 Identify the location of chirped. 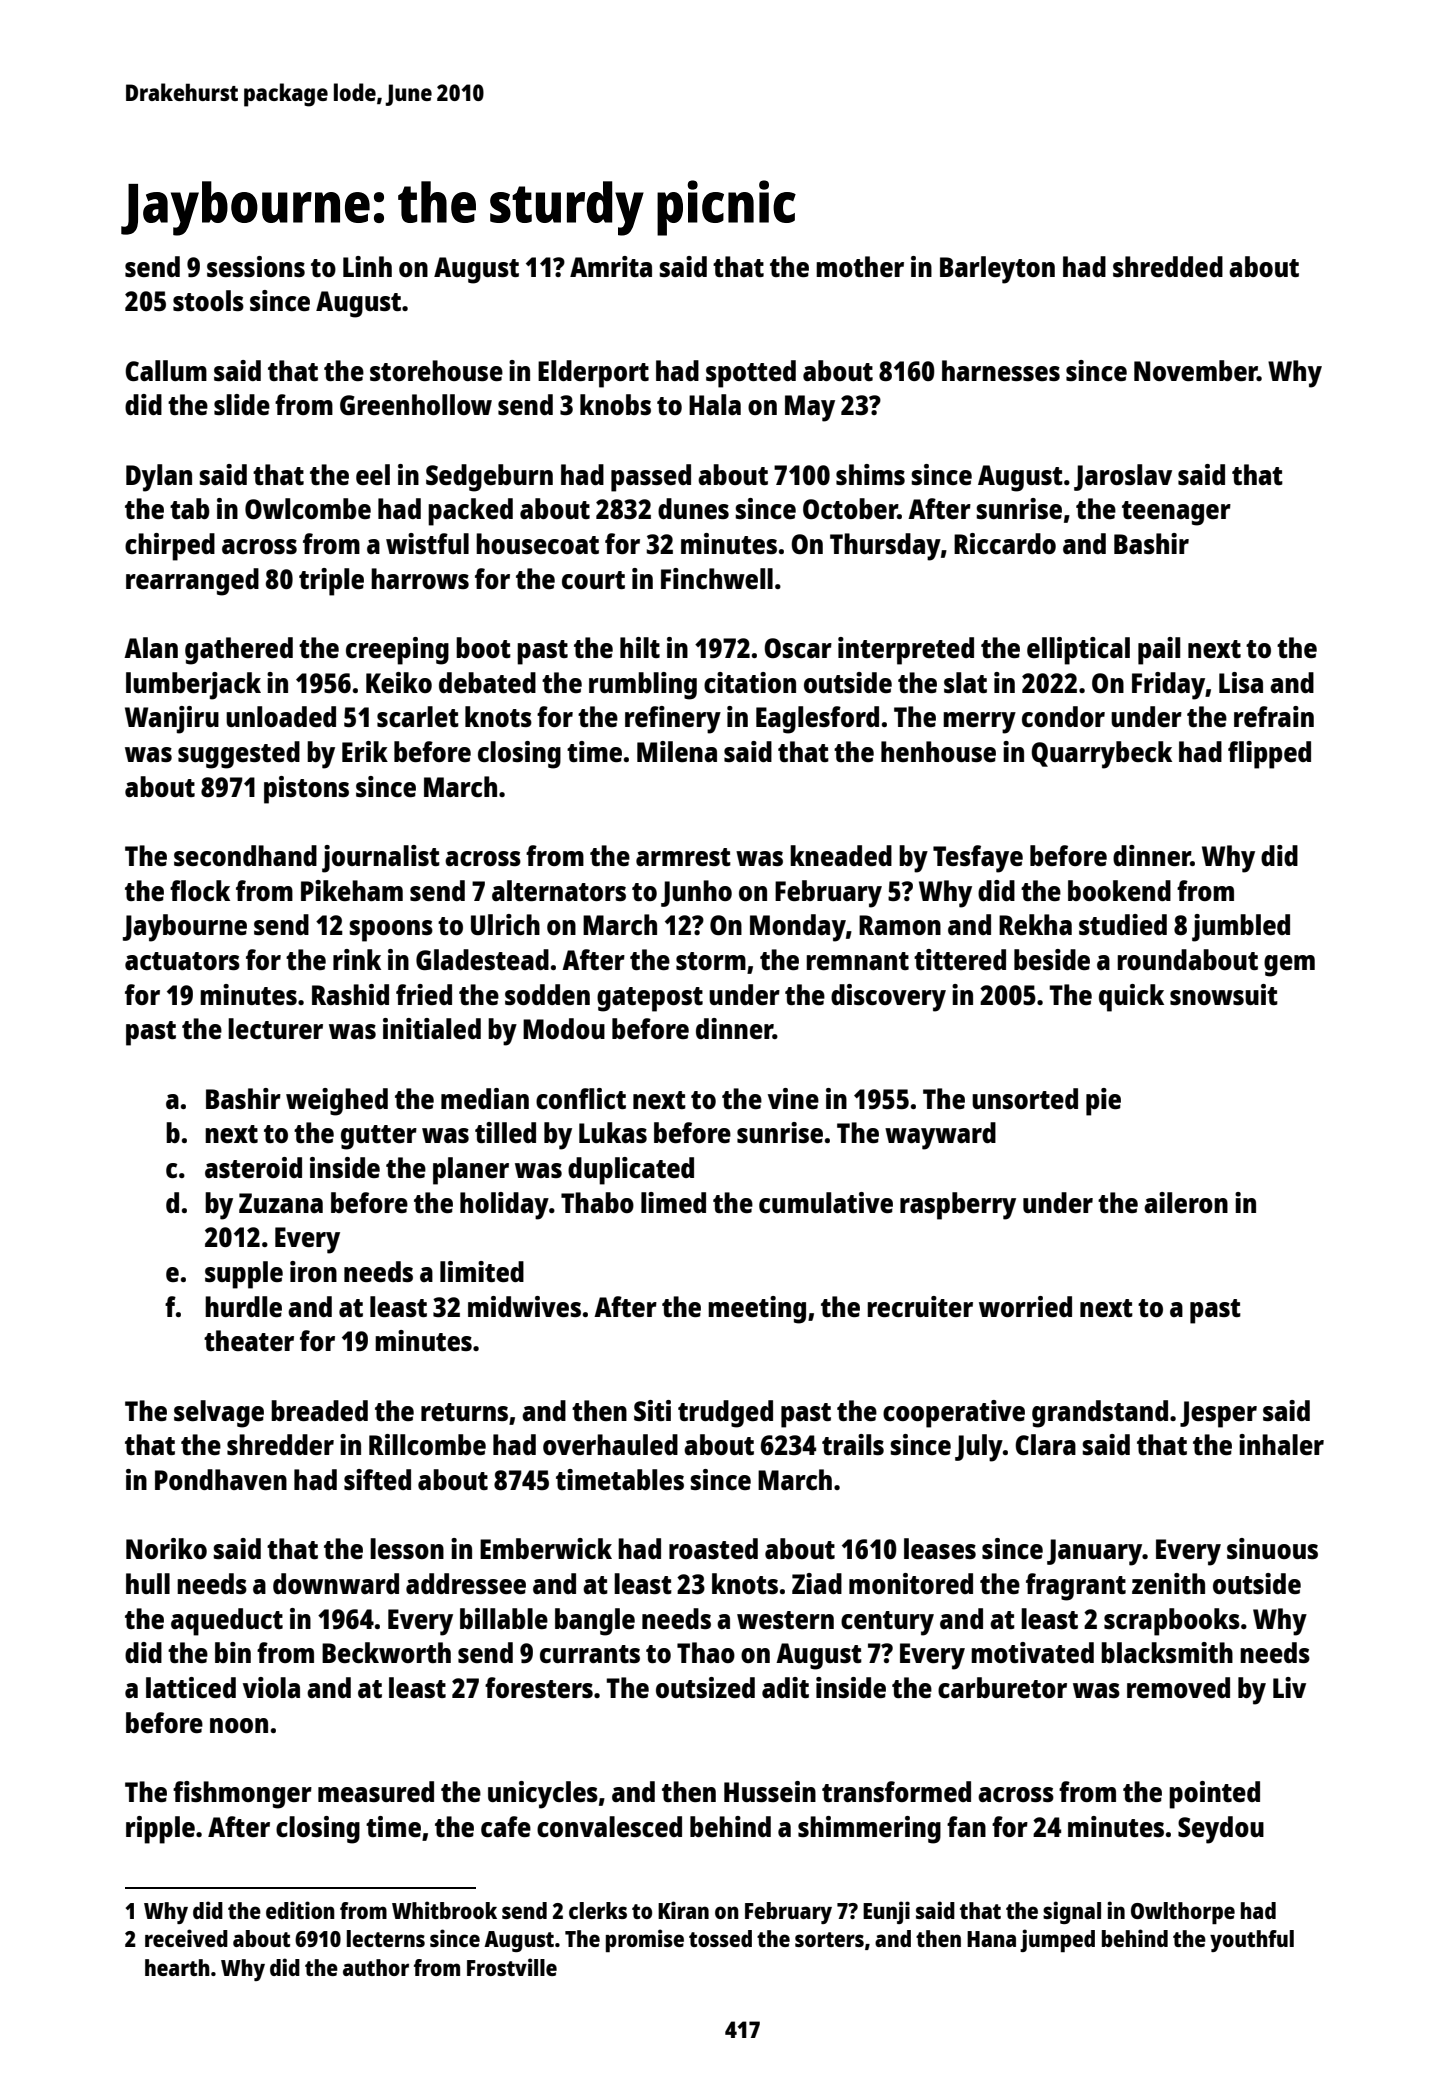
(170, 547).
